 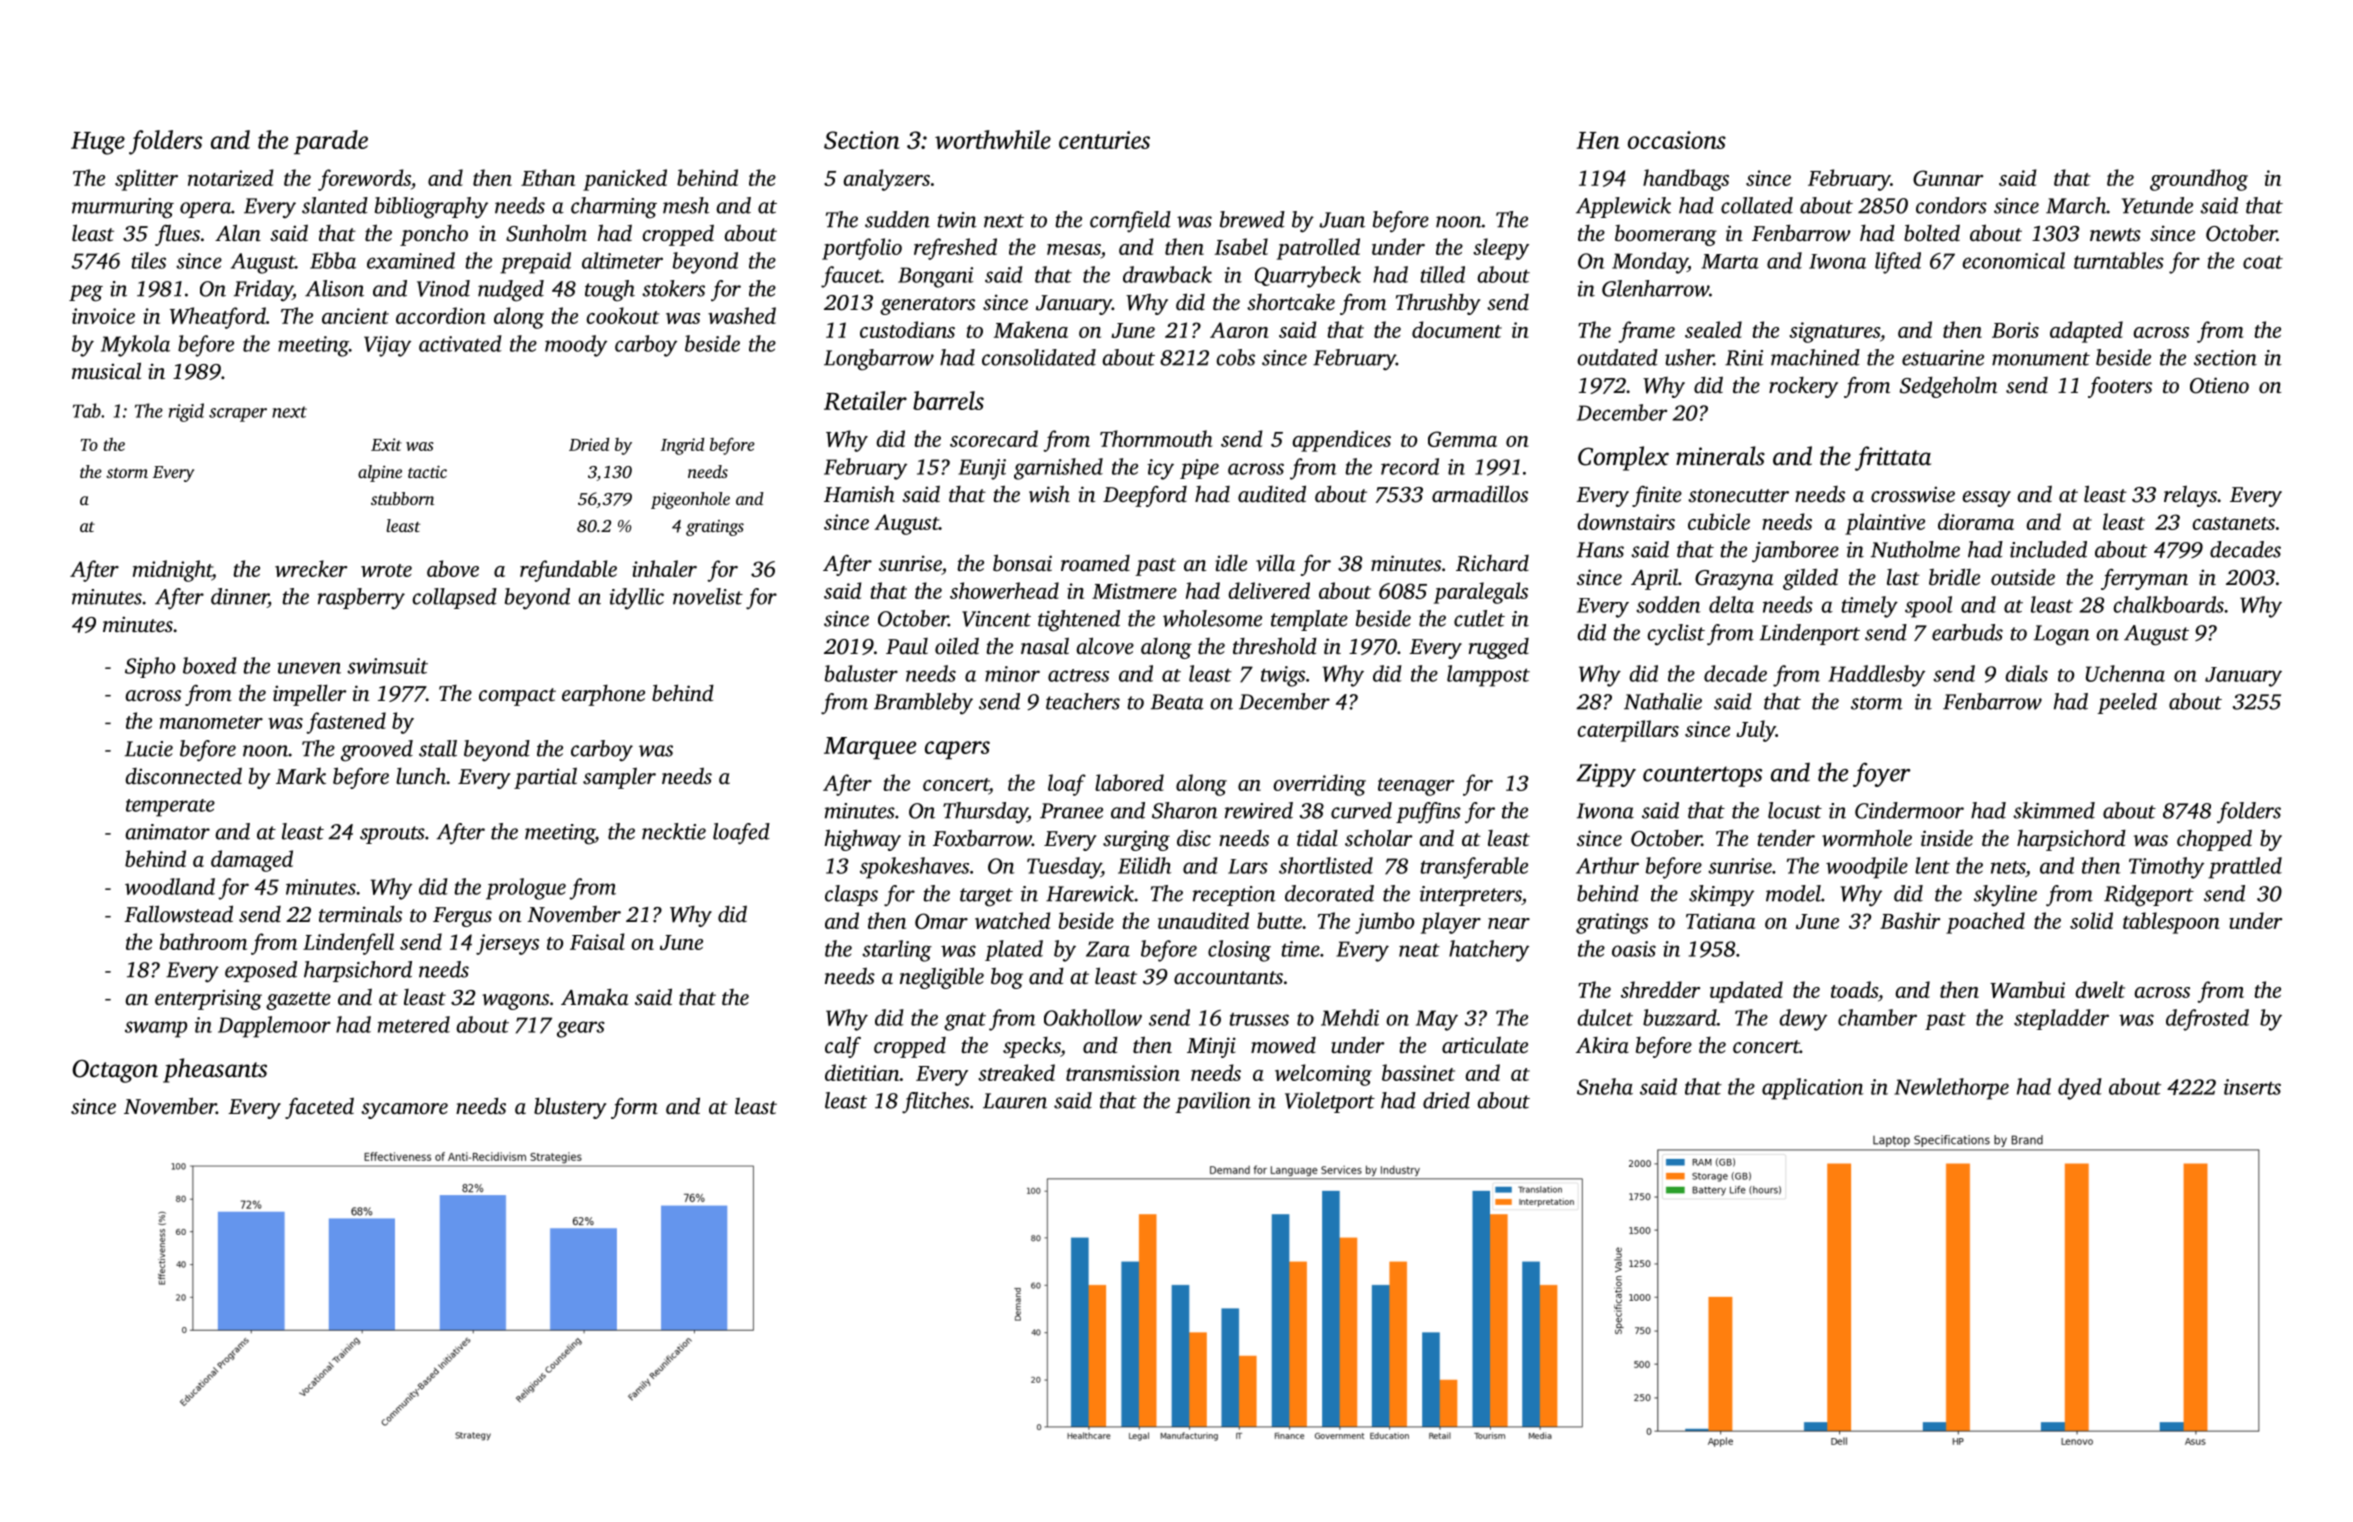 What do you see at coordinates (548, 177) in the page?
I see `Ethan` at bounding box center [548, 177].
